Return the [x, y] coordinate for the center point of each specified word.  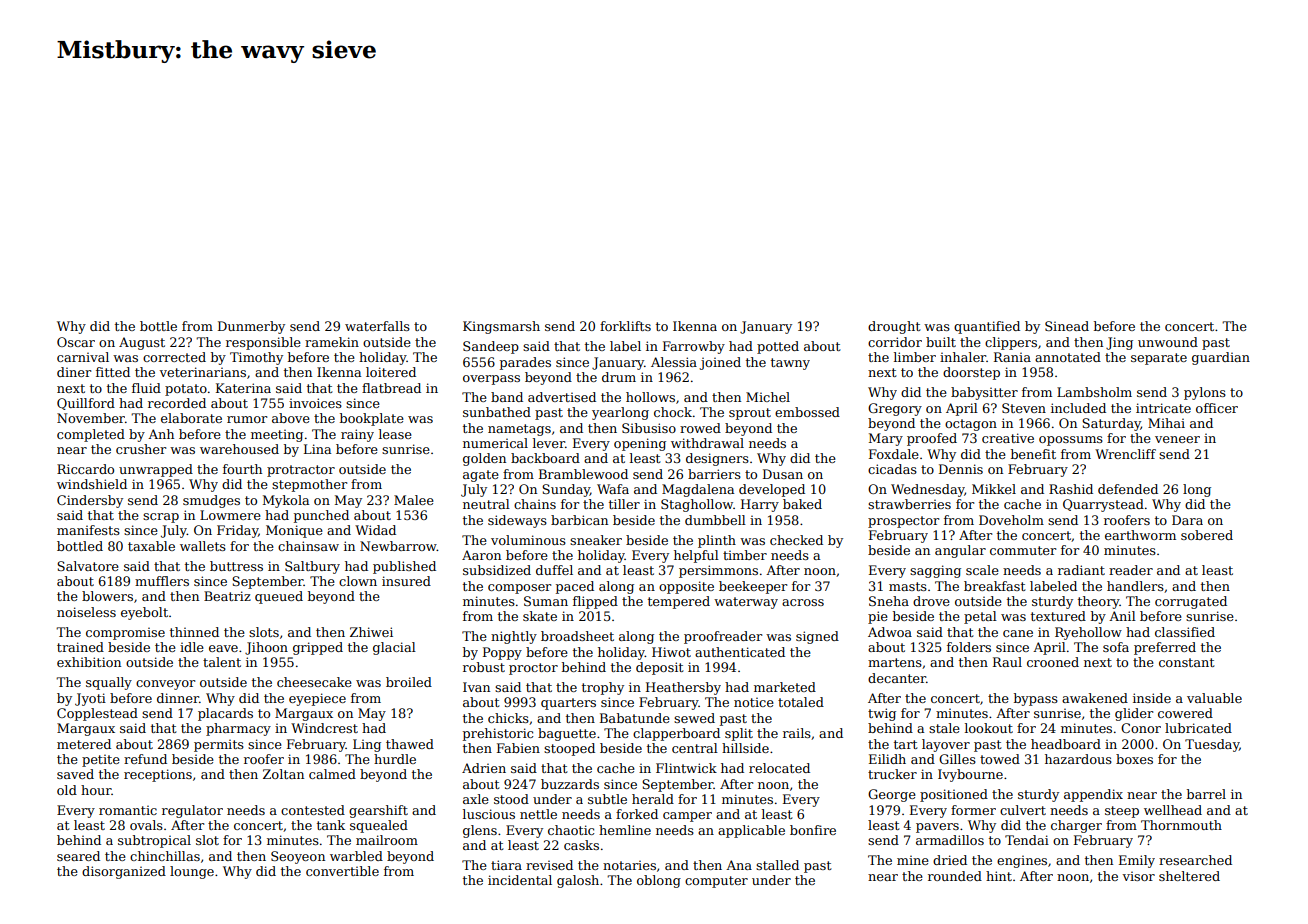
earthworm [1140, 535]
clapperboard [676, 734]
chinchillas [165, 856]
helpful [696, 556]
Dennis [961, 469]
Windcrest [324, 728]
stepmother [309, 485]
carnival [83, 357]
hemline [625, 830]
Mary [886, 439]
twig [882, 714]
